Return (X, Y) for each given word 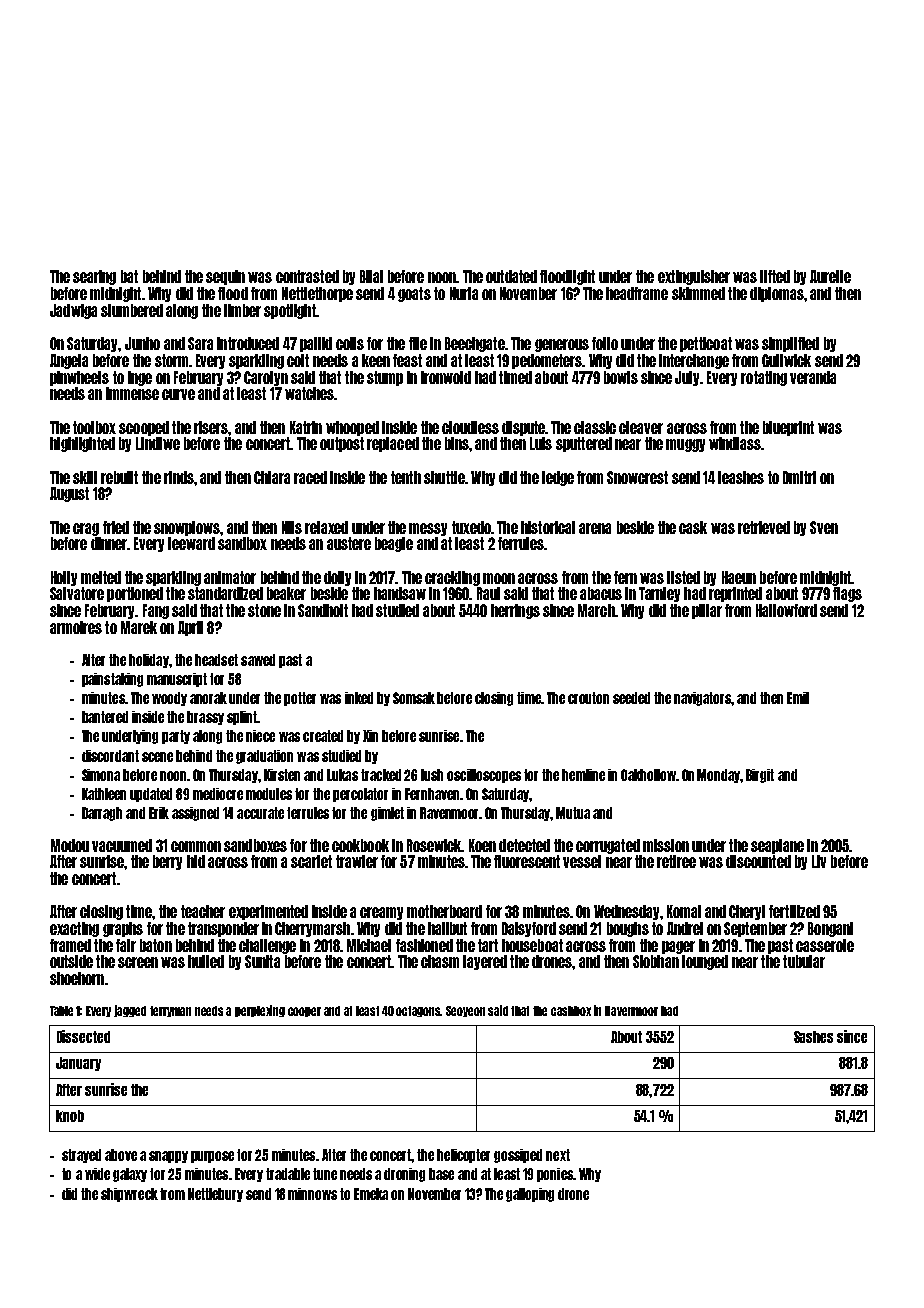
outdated (511, 276)
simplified (790, 344)
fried (116, 527)
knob (70, 1116)
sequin (225, 277)
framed (70, 945)
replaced (393, 444)
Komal (684, 911)
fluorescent (527, 861)
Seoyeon (465, 1011)
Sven (824, 527)
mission (666, 845)
